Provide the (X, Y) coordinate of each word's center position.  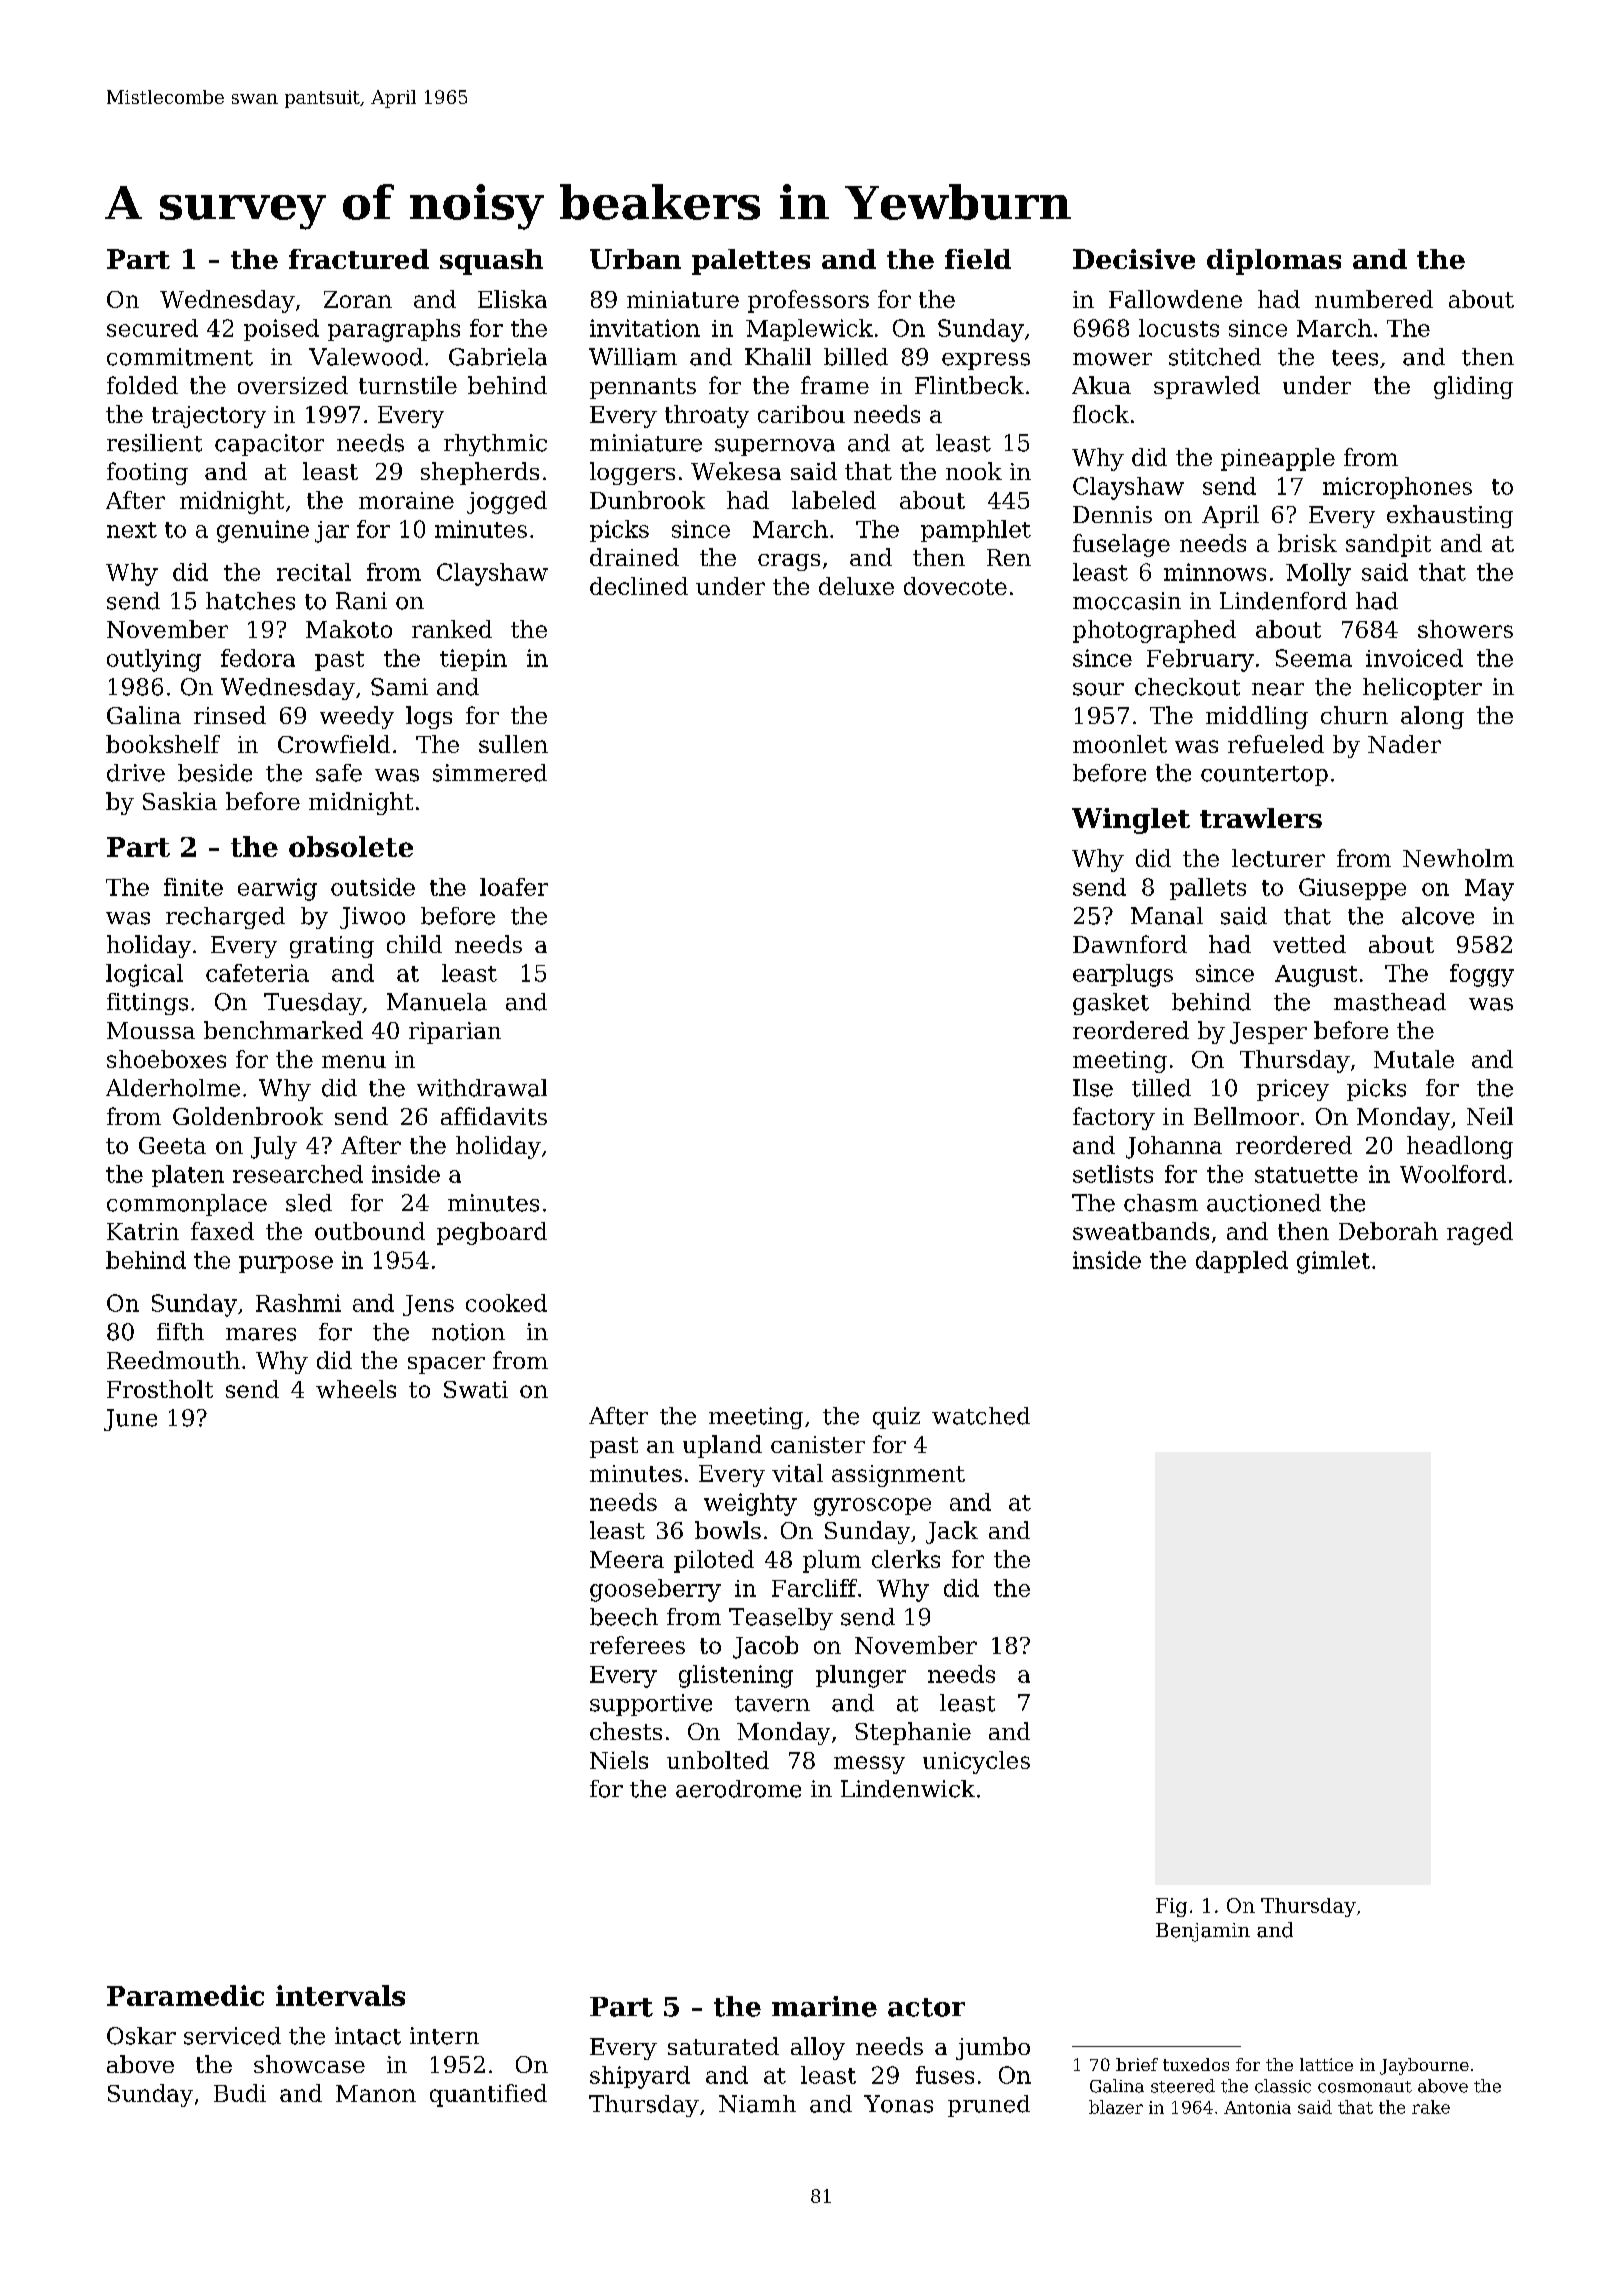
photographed (1154, 631)
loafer (514, 887)
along (1432, 717)
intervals (340, 1995)
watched (981, 1416)
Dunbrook (647, 500)
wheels (356, 1389)
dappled (1242, 1262)
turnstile (408, 385)
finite (193, 887)
